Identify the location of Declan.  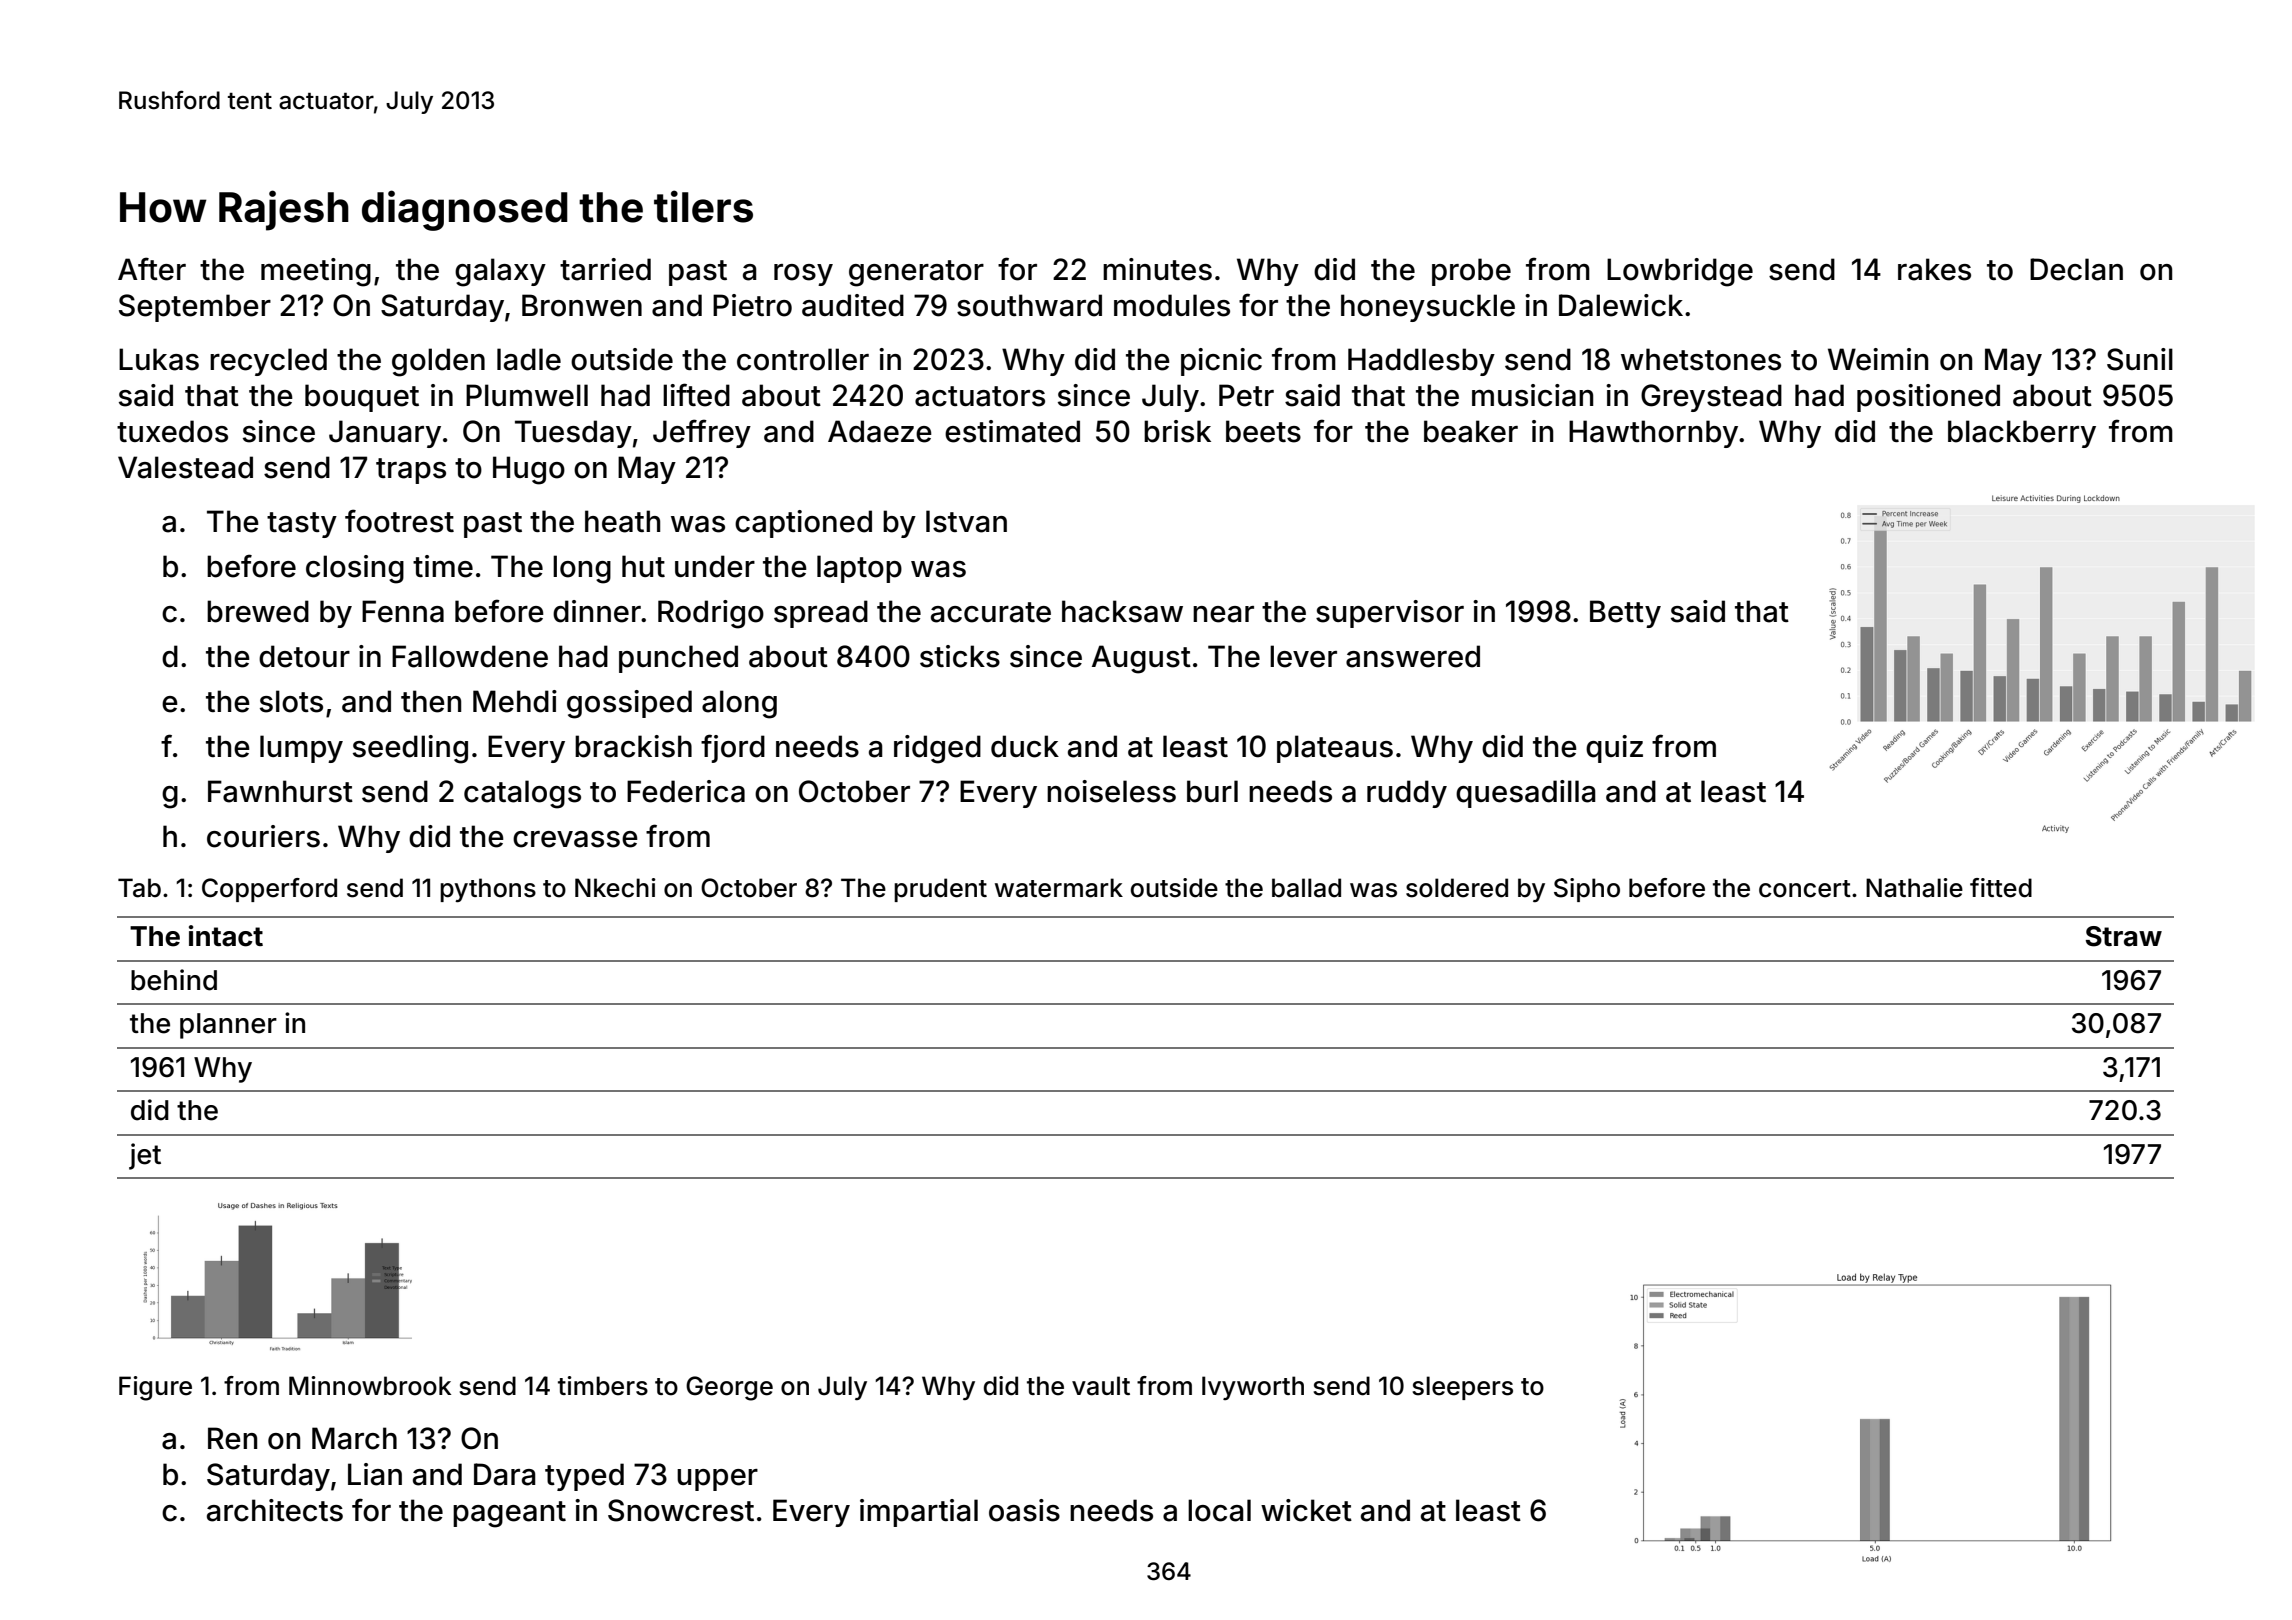
(2076, 269).
